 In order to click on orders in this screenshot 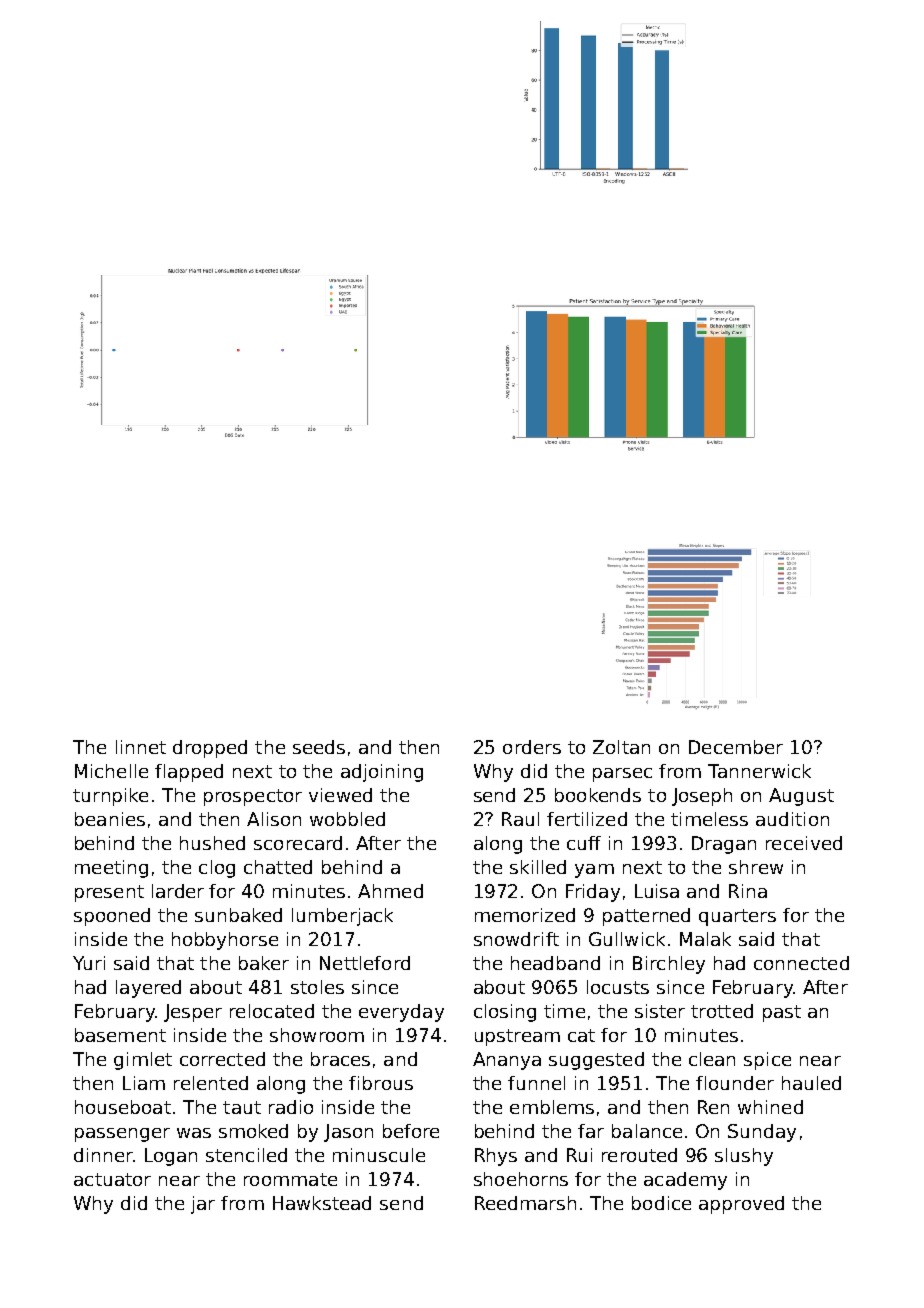, I will do `click(532, 747)`.
